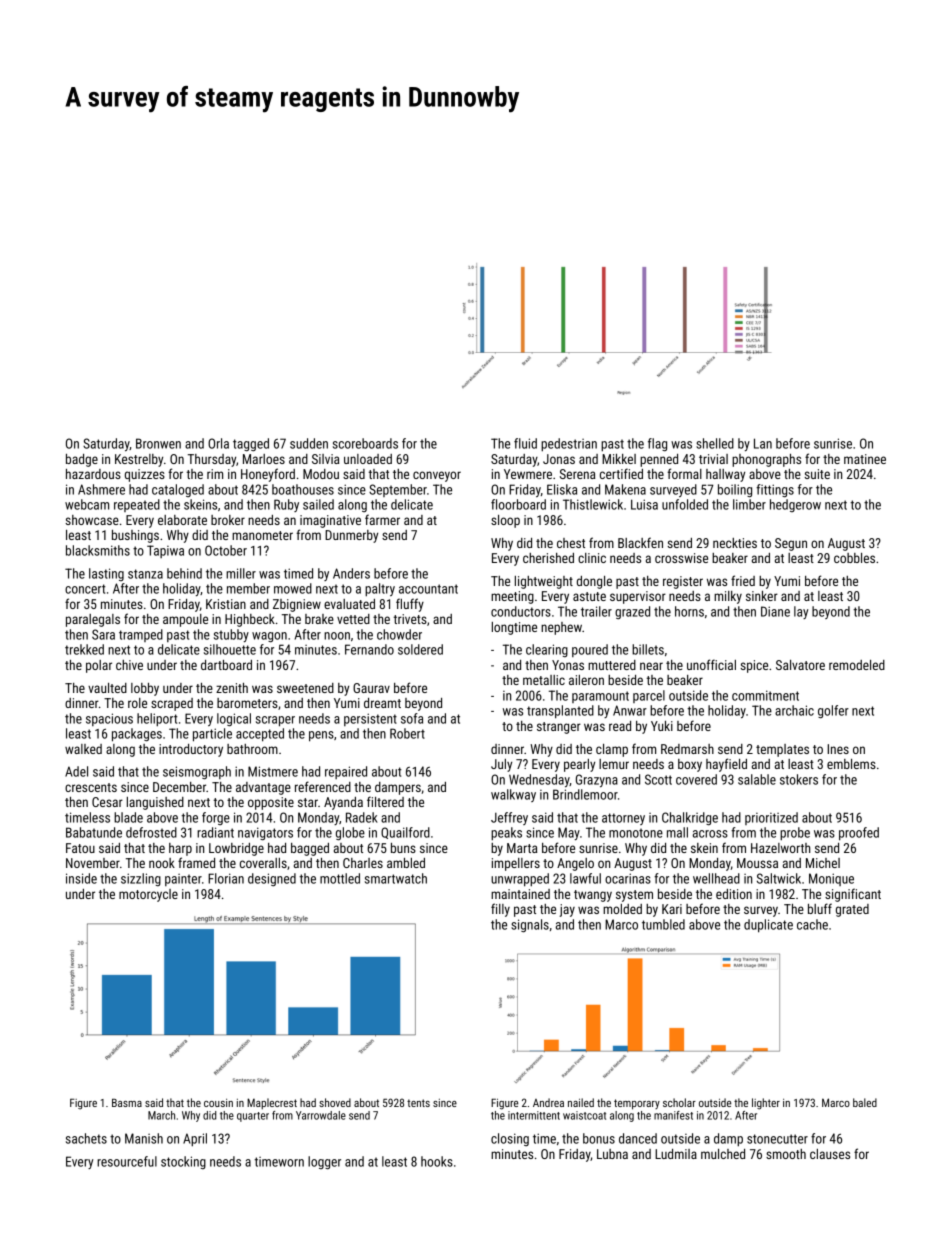 This screenshot has height=1233, width=952. What do you see at coordinates (183, 880) in the screenshot?
I see `painter` at bounding box center [183, 880].
